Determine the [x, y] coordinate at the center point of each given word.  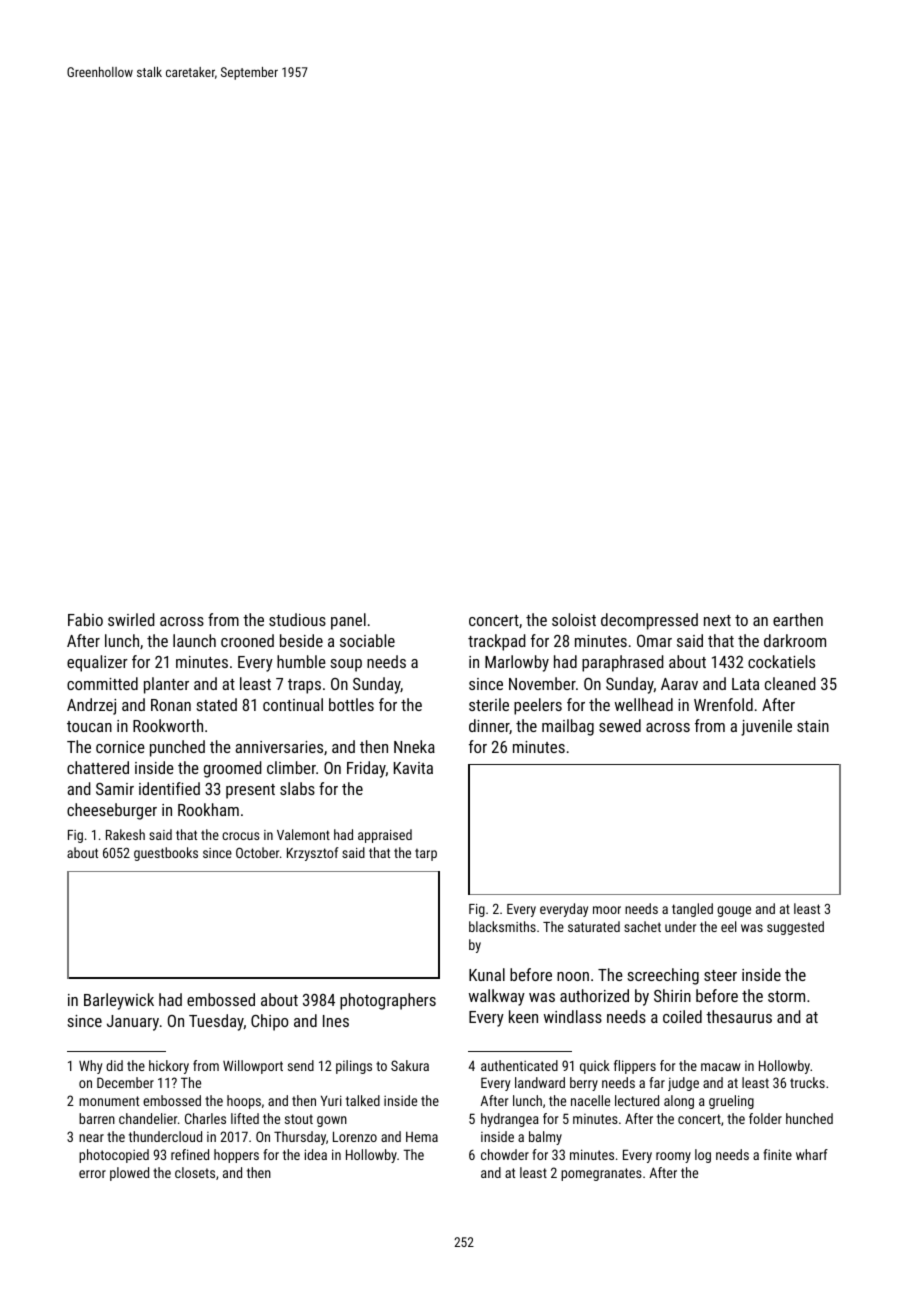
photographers [388, 1001]
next [717, 620]
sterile [489, 704]
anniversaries [279, 747]
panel [348, 621]
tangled [692, 910]
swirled [131, 619]
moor [607, 910]
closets [195, 1172]
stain [813, 726]
